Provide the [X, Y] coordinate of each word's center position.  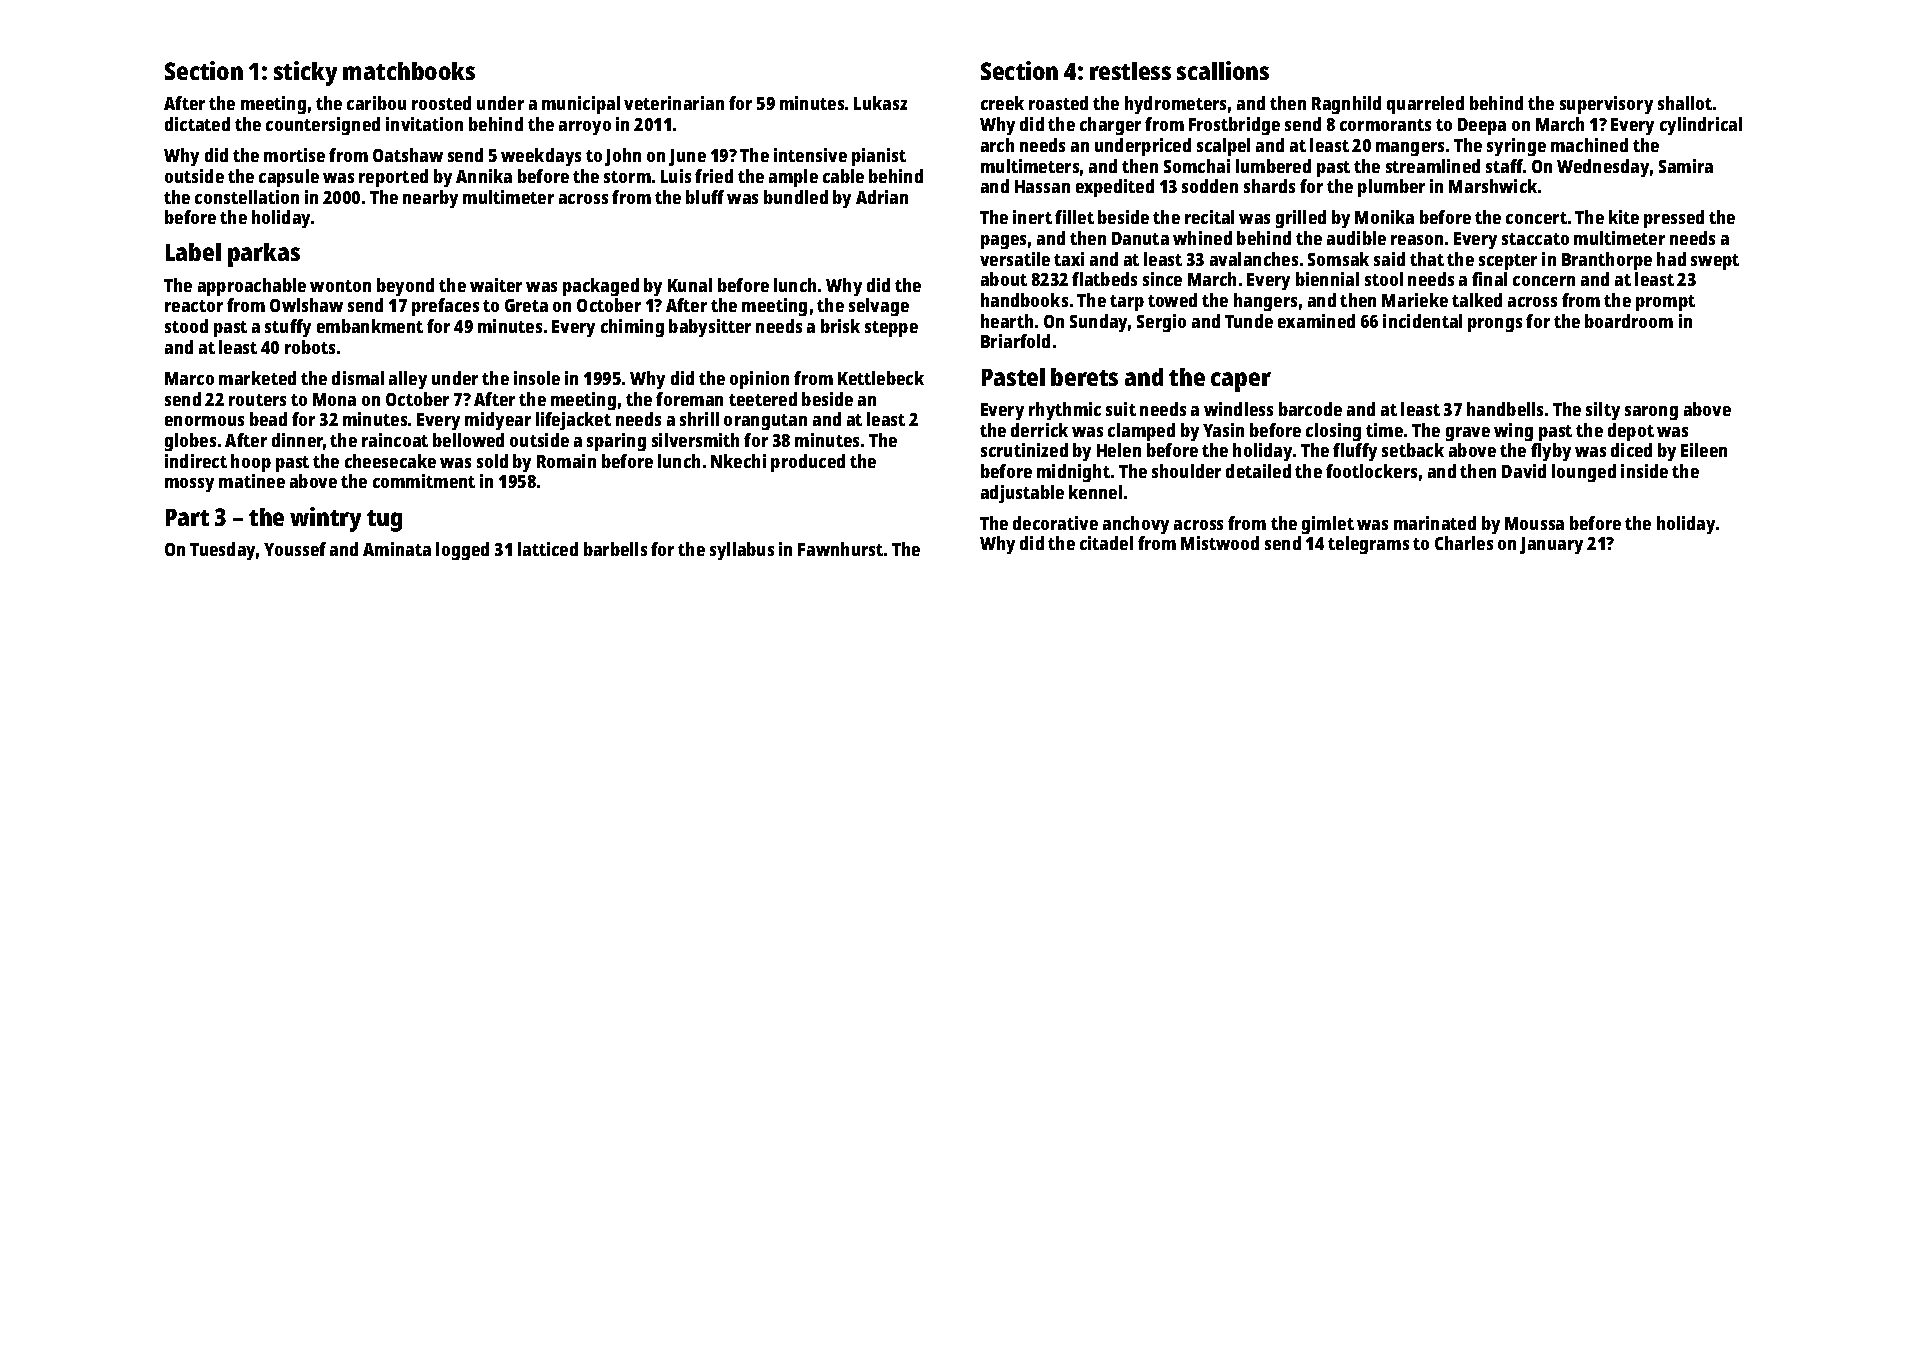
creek [1002, 103]
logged [462, 551]
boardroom [1629, 321]
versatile [1015, 259]
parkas [264, 255]
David [1524, 471]
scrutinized [1024, 450]
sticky [305, 73]
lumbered [1273, 166]
